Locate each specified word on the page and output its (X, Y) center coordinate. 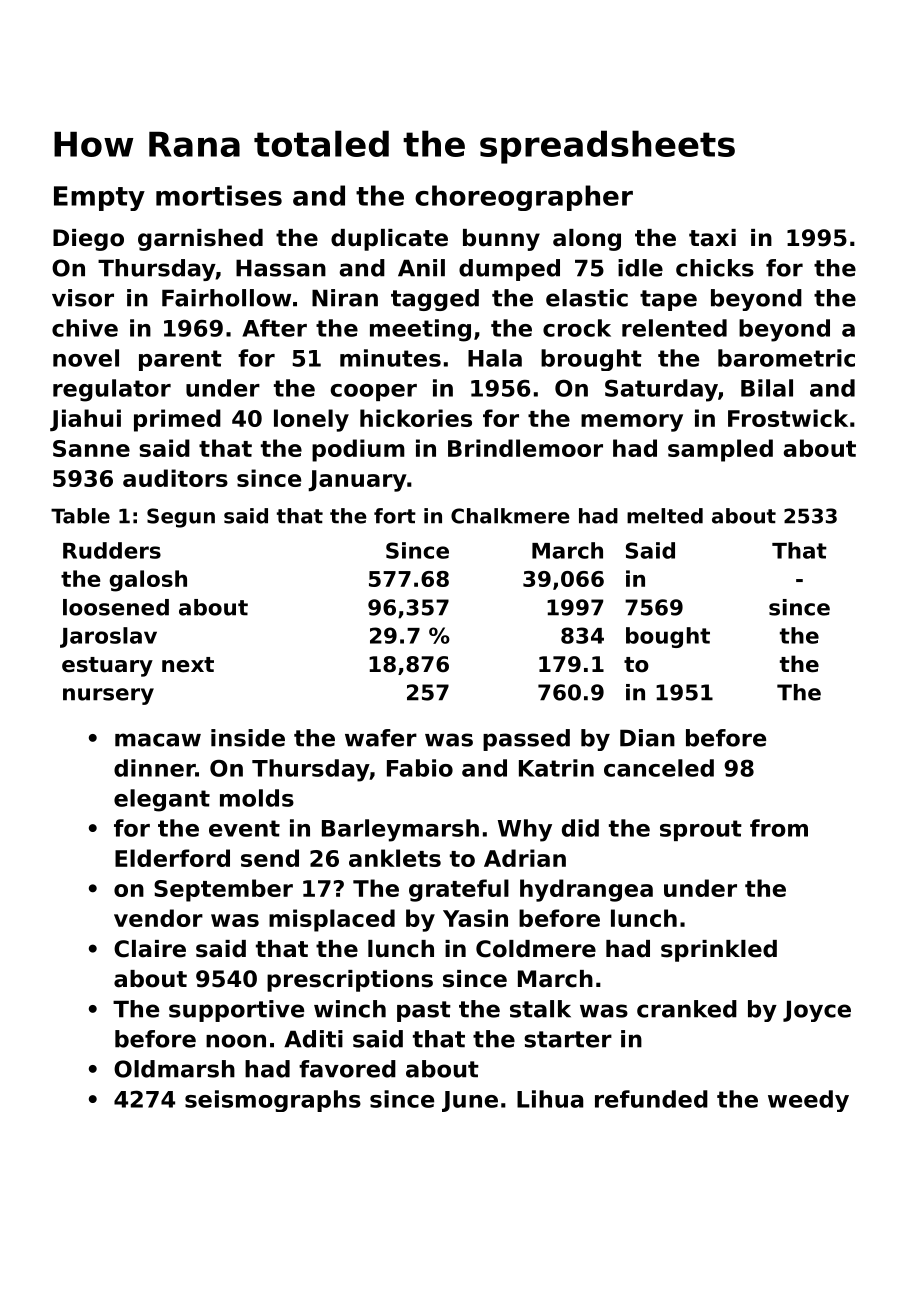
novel (86, 358)
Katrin (556, 768)
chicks (715, 268)
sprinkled (719, 951)
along (587, 240)
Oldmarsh (174, 1069)
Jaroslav (108, 637)
